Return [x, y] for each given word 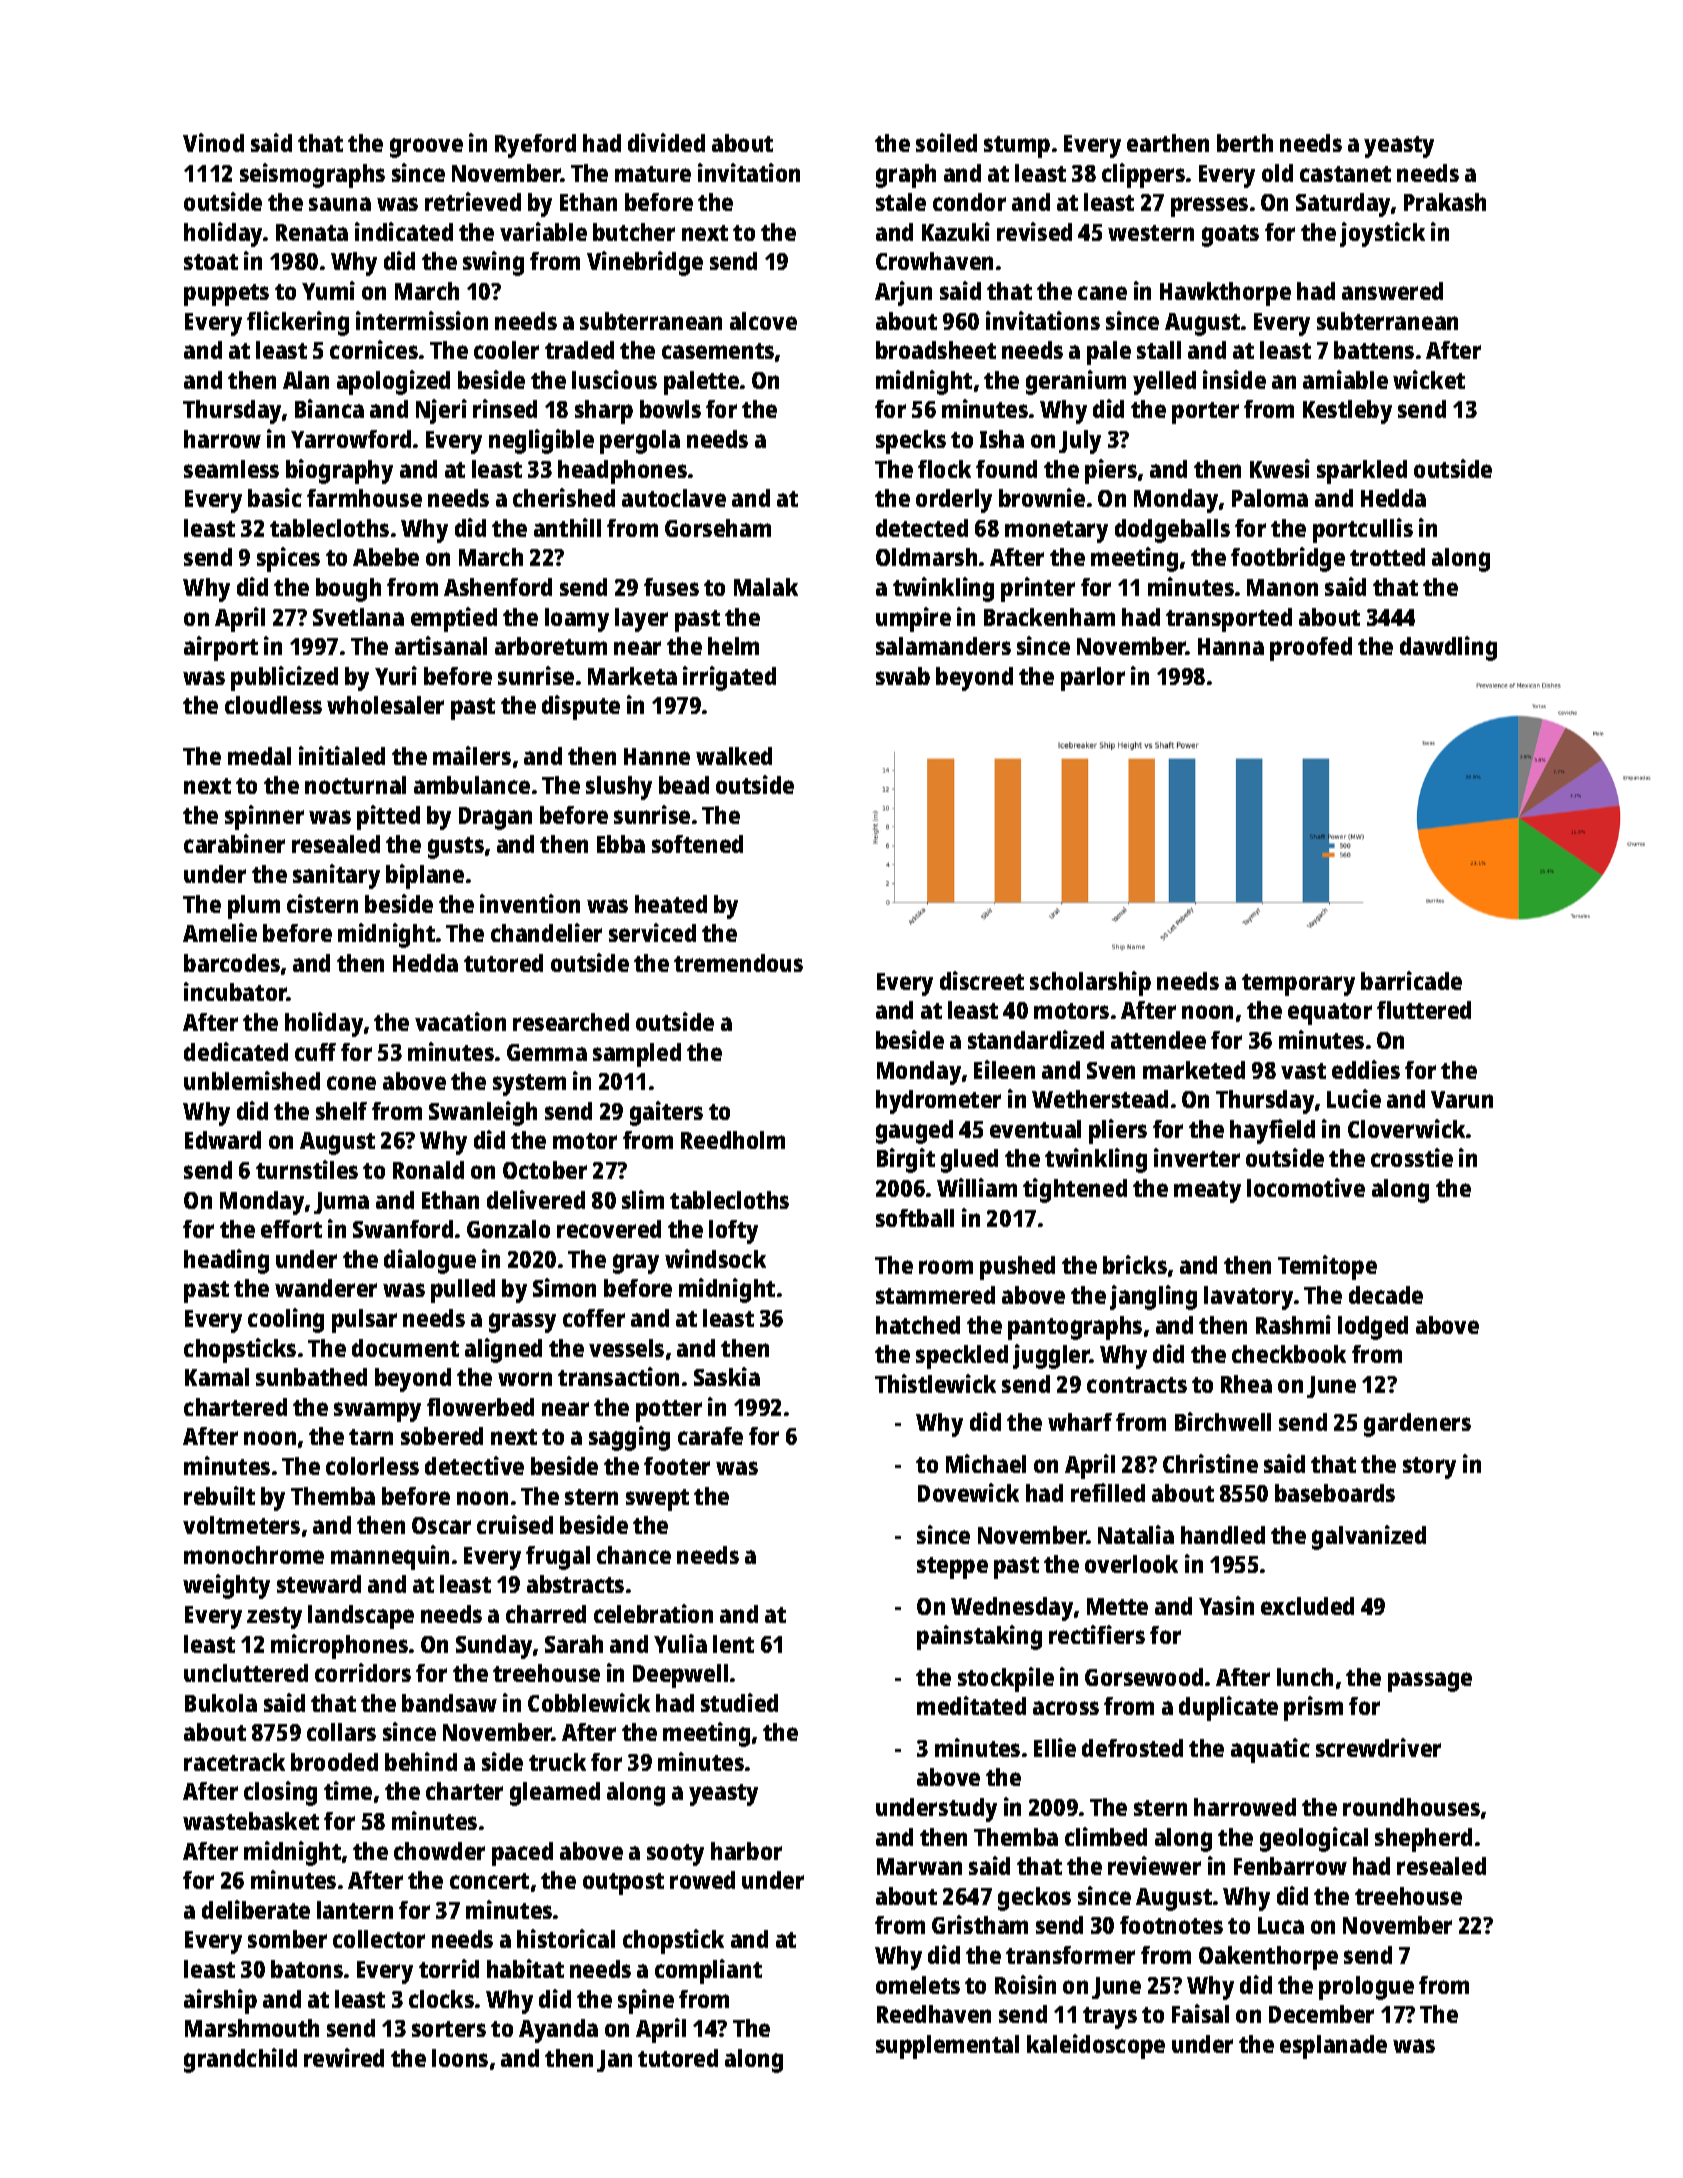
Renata [312, 232]
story [1429, 1468]
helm [733, 646]
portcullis [1363, 530]
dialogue [430, 1261]
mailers [472, 755]
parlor [1093, 679]
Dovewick [968, 1492]
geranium [1076, 382]
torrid [449, 1968]
